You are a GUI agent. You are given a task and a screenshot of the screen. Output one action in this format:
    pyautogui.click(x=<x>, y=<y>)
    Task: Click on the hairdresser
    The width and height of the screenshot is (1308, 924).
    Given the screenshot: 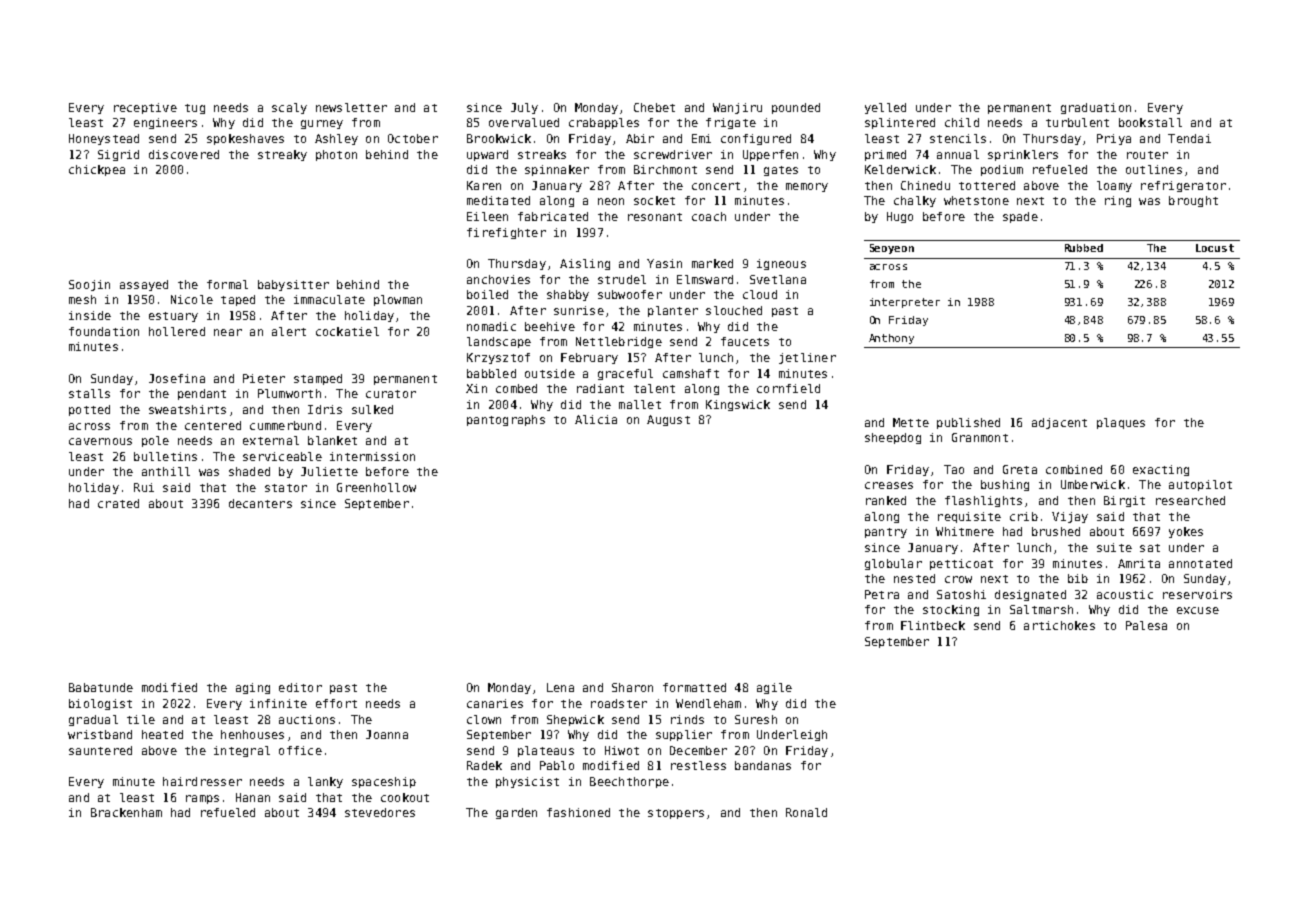 What is the action you would take?
    pyautogui.click(x=202, y=781)
